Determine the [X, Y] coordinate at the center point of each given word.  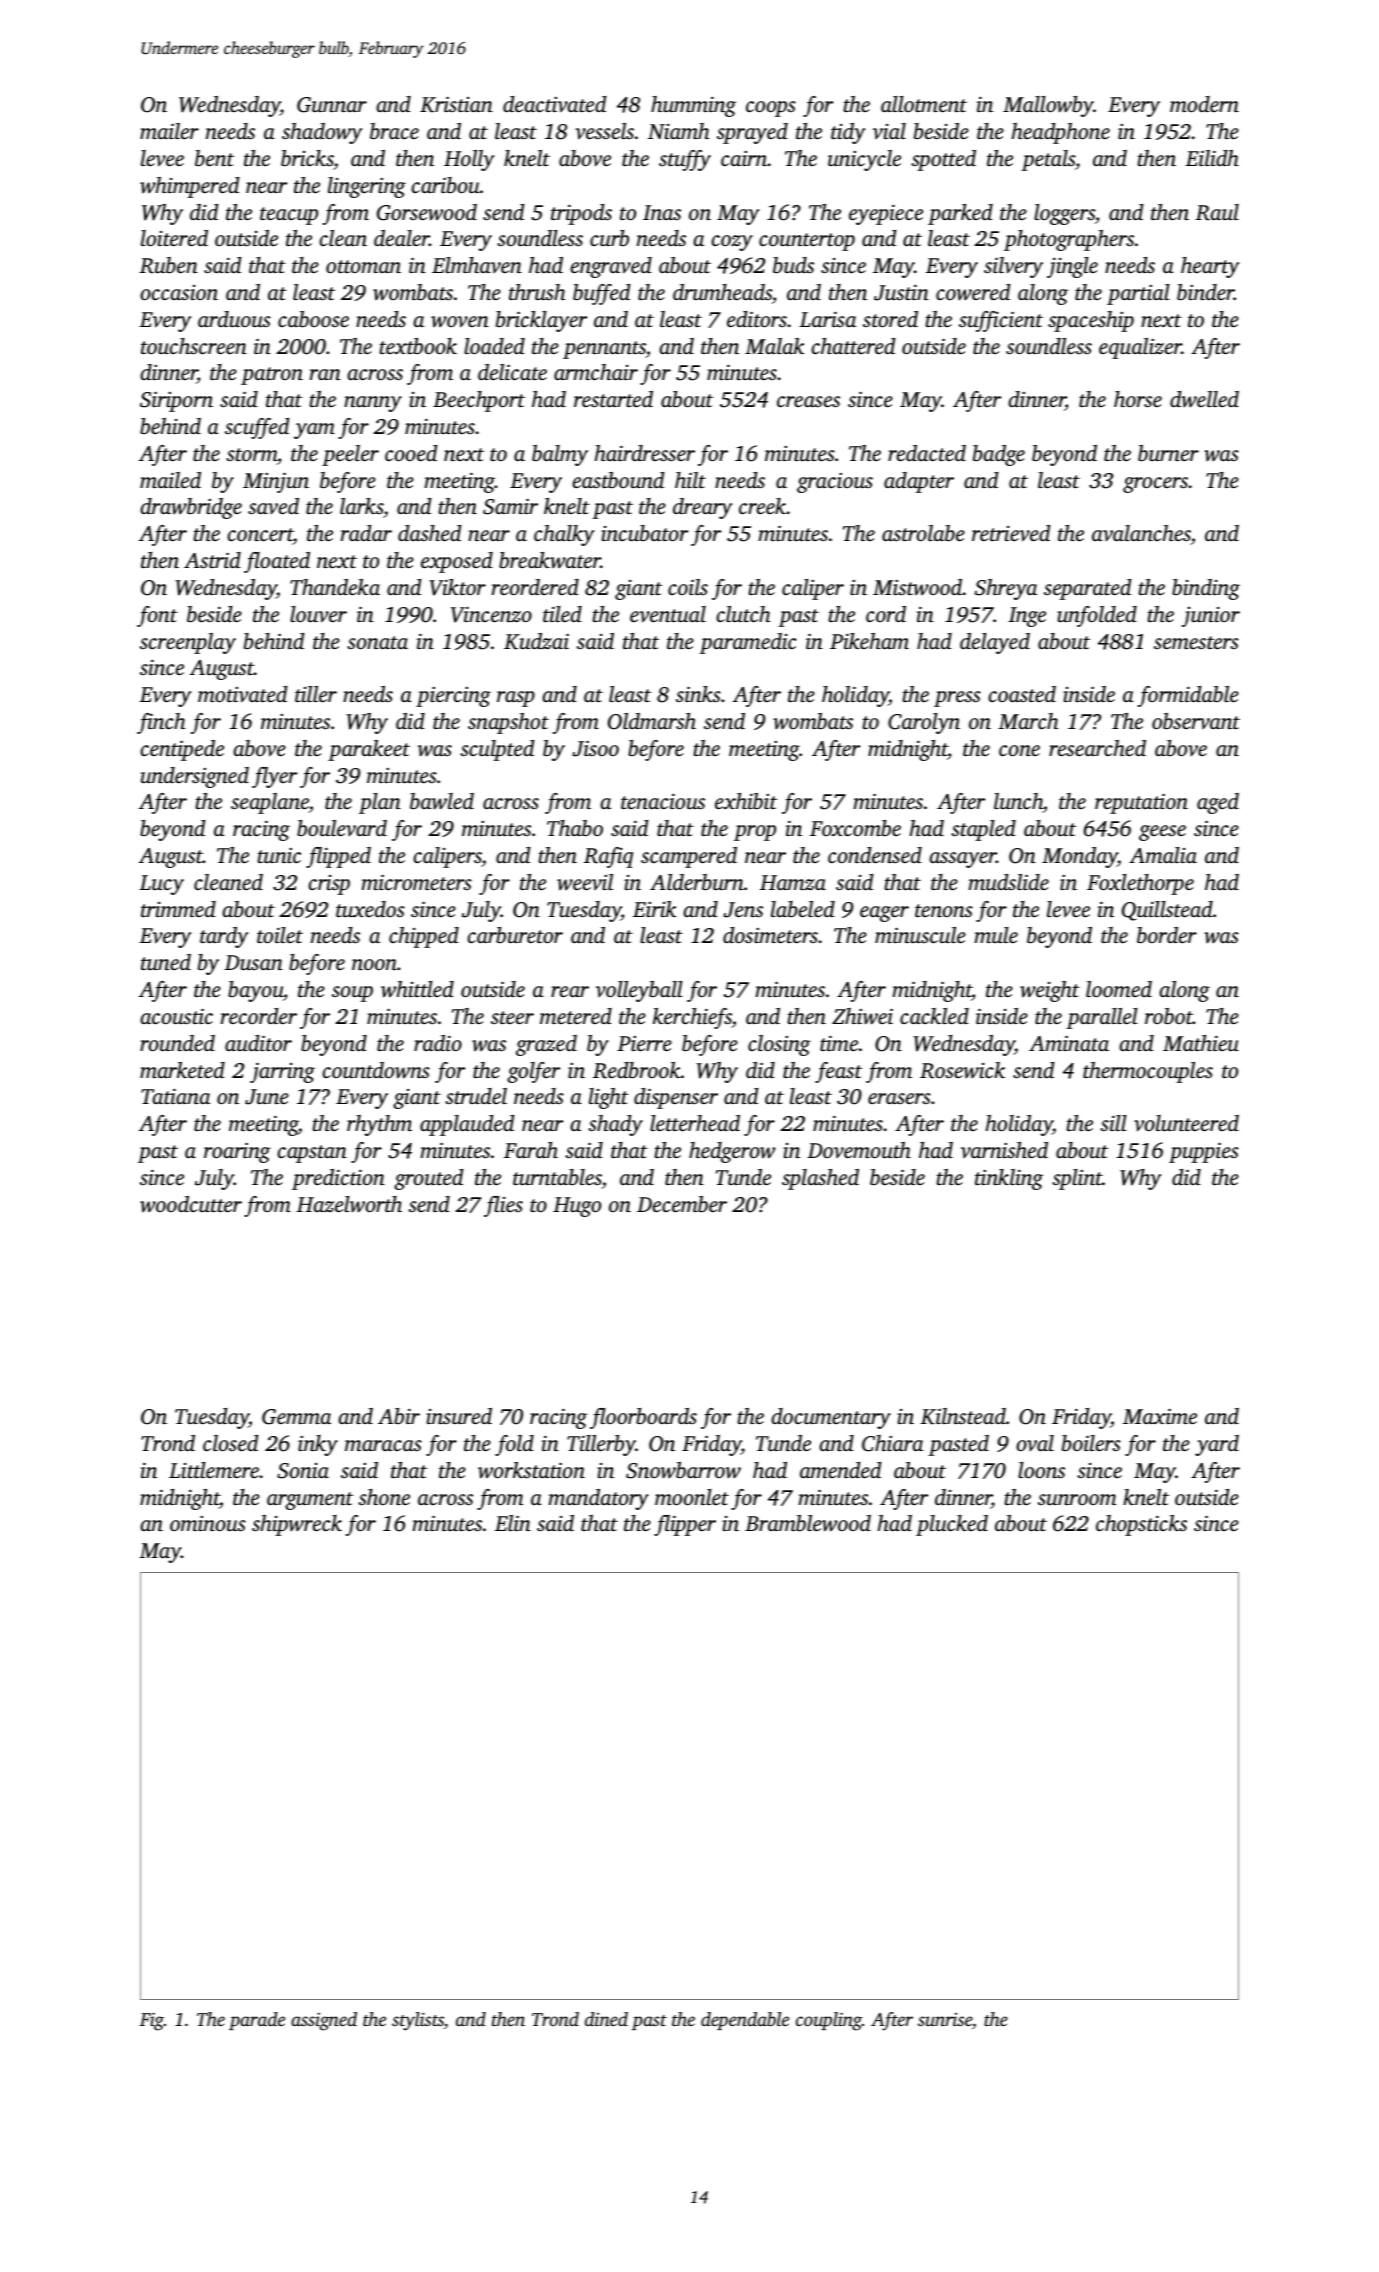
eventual [668, 614]
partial [1138, 294]
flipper [685, 1525]
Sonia [303, 1471]
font [157, 616]
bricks [307, 158]
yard [1217, 1445]
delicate [512, 372]
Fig [152, 2021]
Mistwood [918, 587]
